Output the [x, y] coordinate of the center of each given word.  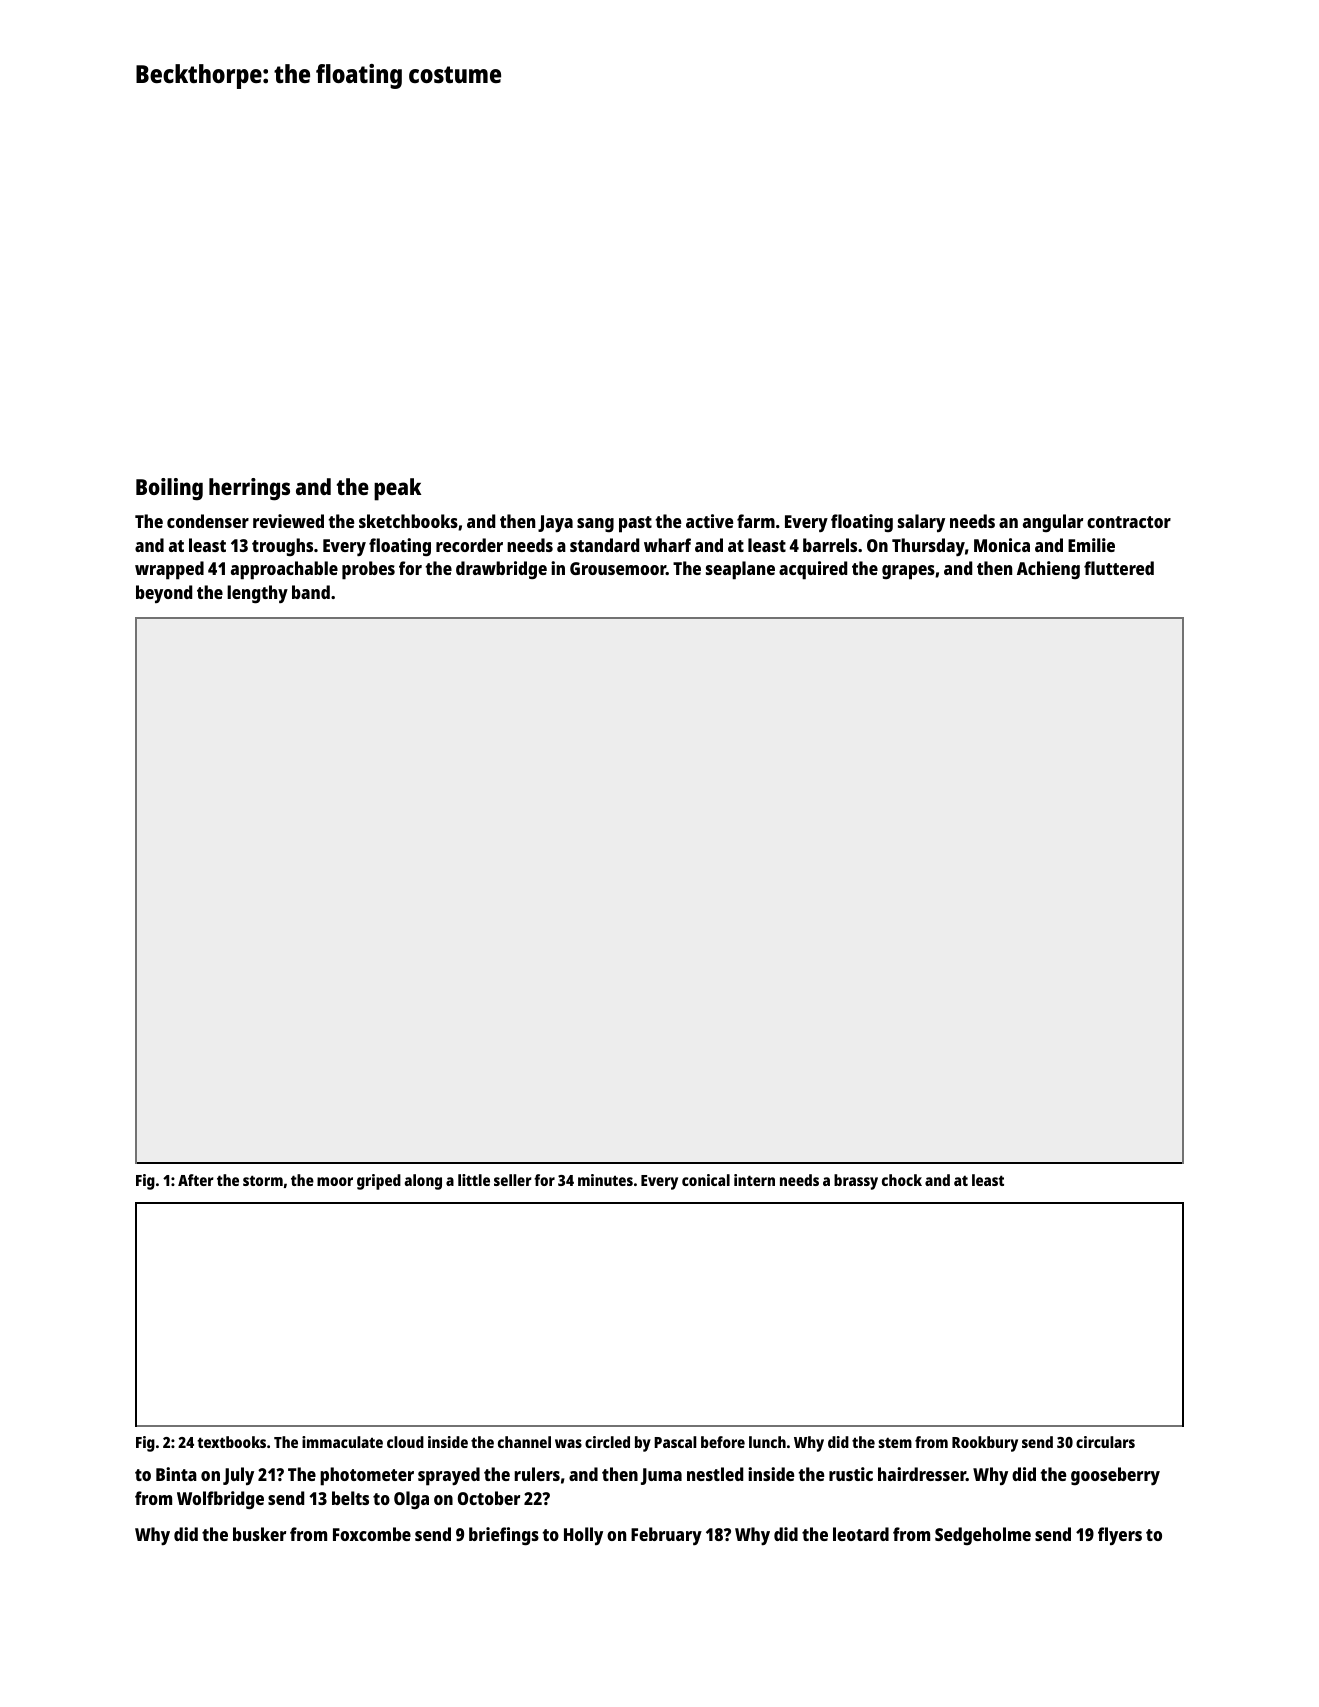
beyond [164, 594]
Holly [583, 1536]
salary [921, 523]
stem [895, 1442]
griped [379, 1182]
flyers [1120, 1536]
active [709, 521]
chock [902, 1180]
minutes [605, 1180]
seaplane [740, 570]
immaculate [342, 1442]
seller [513, 1180]
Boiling [169, 489]
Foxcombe [372, 1534]
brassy [856, 1182]
